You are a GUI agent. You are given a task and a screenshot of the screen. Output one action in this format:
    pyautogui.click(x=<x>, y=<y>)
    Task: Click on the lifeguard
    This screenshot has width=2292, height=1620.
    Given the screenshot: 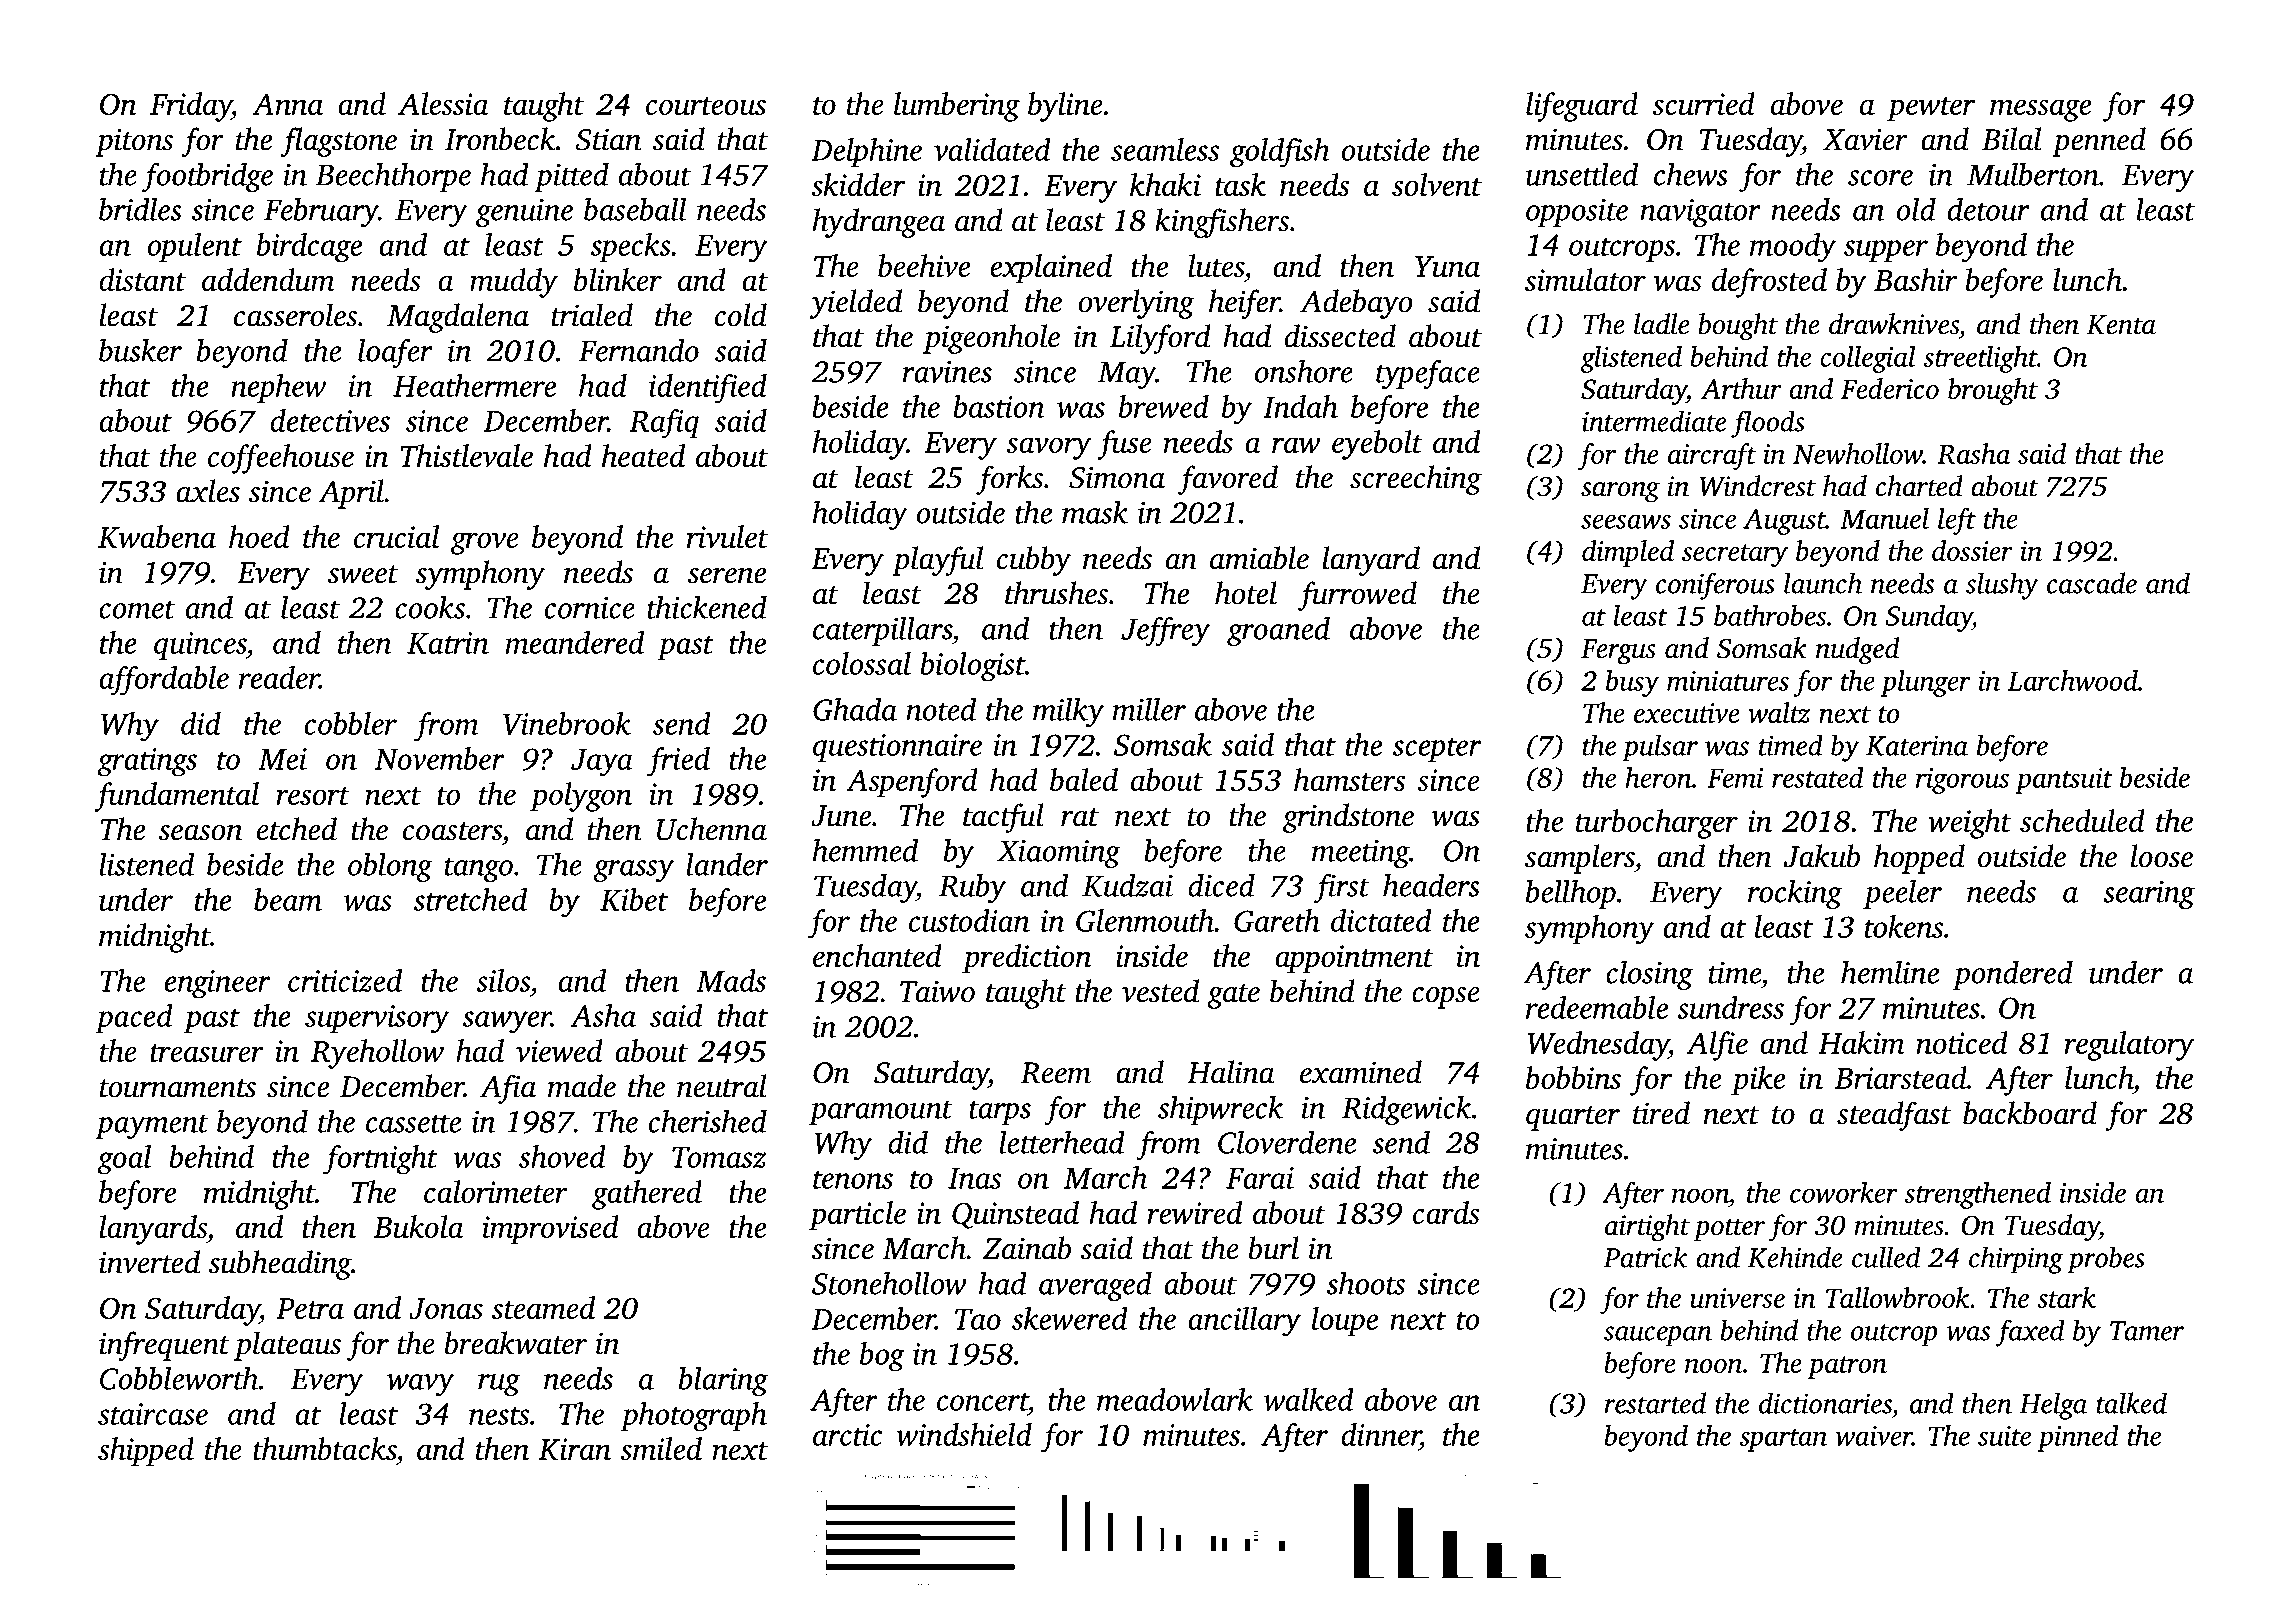 What is the action you would take?
    pyautogui.click(x=1582, y=107)
